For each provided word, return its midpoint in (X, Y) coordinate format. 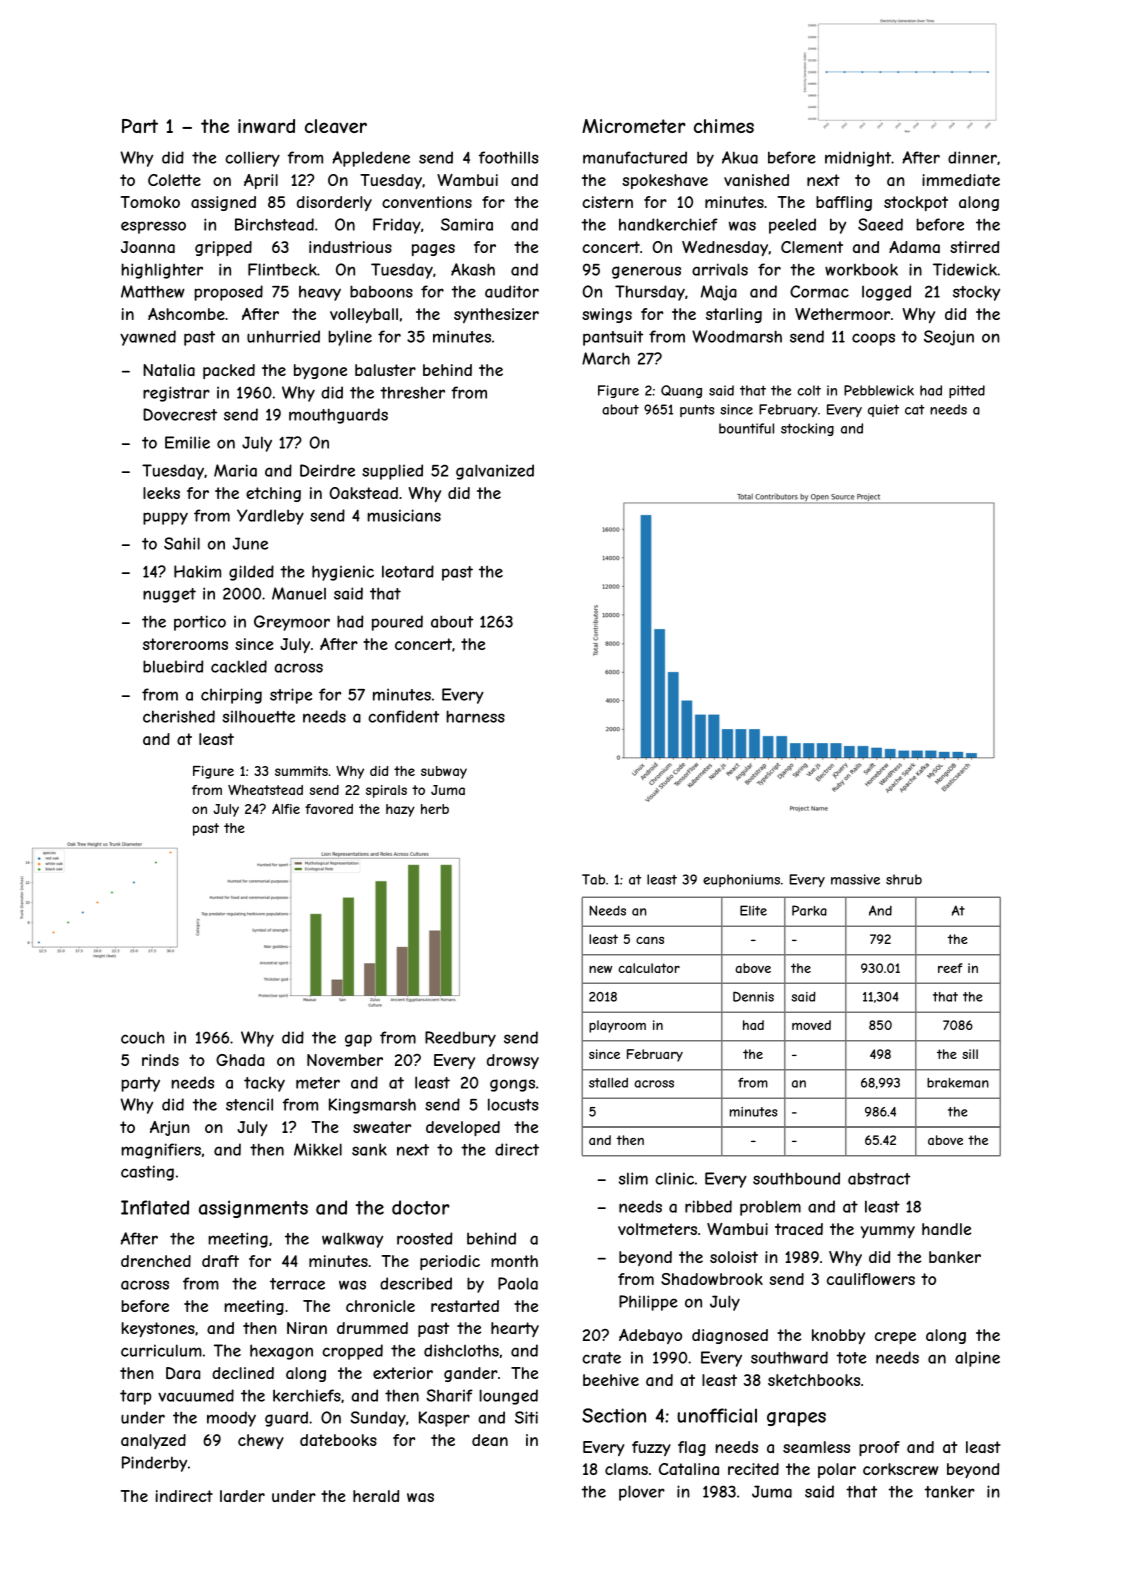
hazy (400, 810)
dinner (972, 157)
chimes (724, 126)
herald (376, 1496)
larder (242, 1496)
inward (266, 126)
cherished (179, 716)
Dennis (753, 996)
